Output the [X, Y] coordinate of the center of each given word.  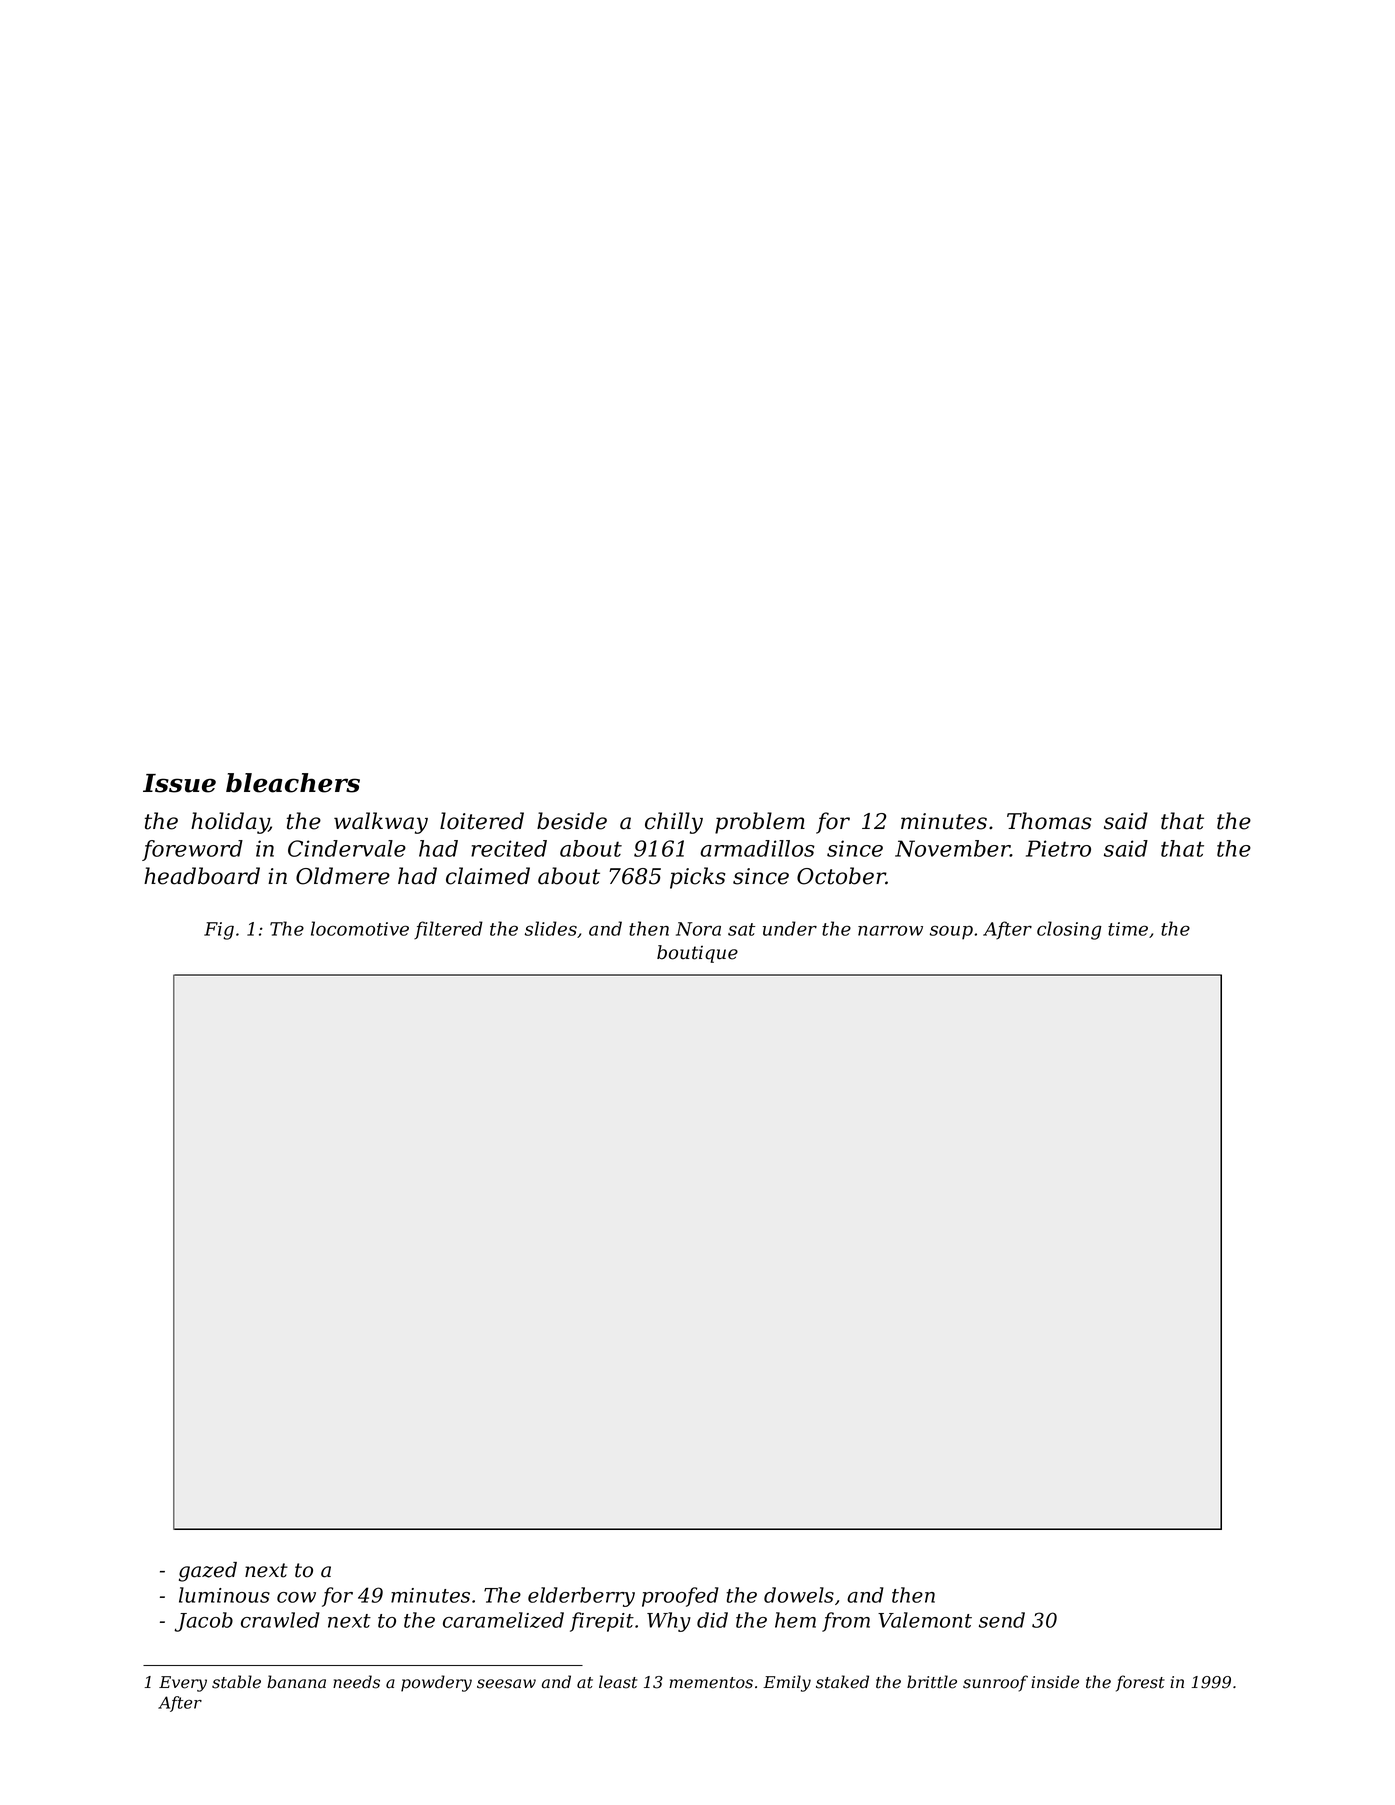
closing [1069, 930]
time [1128, 929]
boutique [697, 954]
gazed [208, 1572]
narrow [890, 930]
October [841, 876]
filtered [448, 930]
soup [951, 932]
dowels [799, 1595]
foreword [192, 850]
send [1002, 1620]
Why [669, 1622]
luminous [224, 1595]
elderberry [581, 1597]
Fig [219, 931]
